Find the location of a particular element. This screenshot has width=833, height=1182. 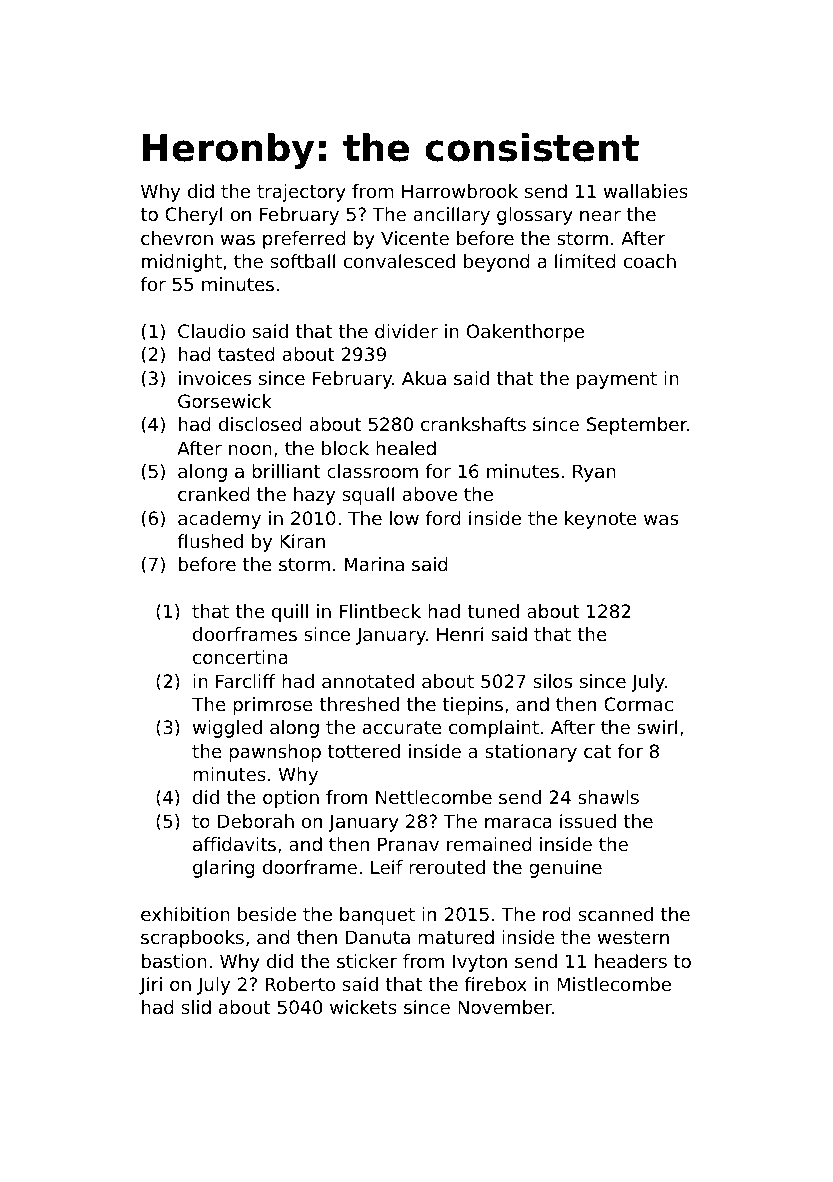

noon is located at coordinates (250, 449).
